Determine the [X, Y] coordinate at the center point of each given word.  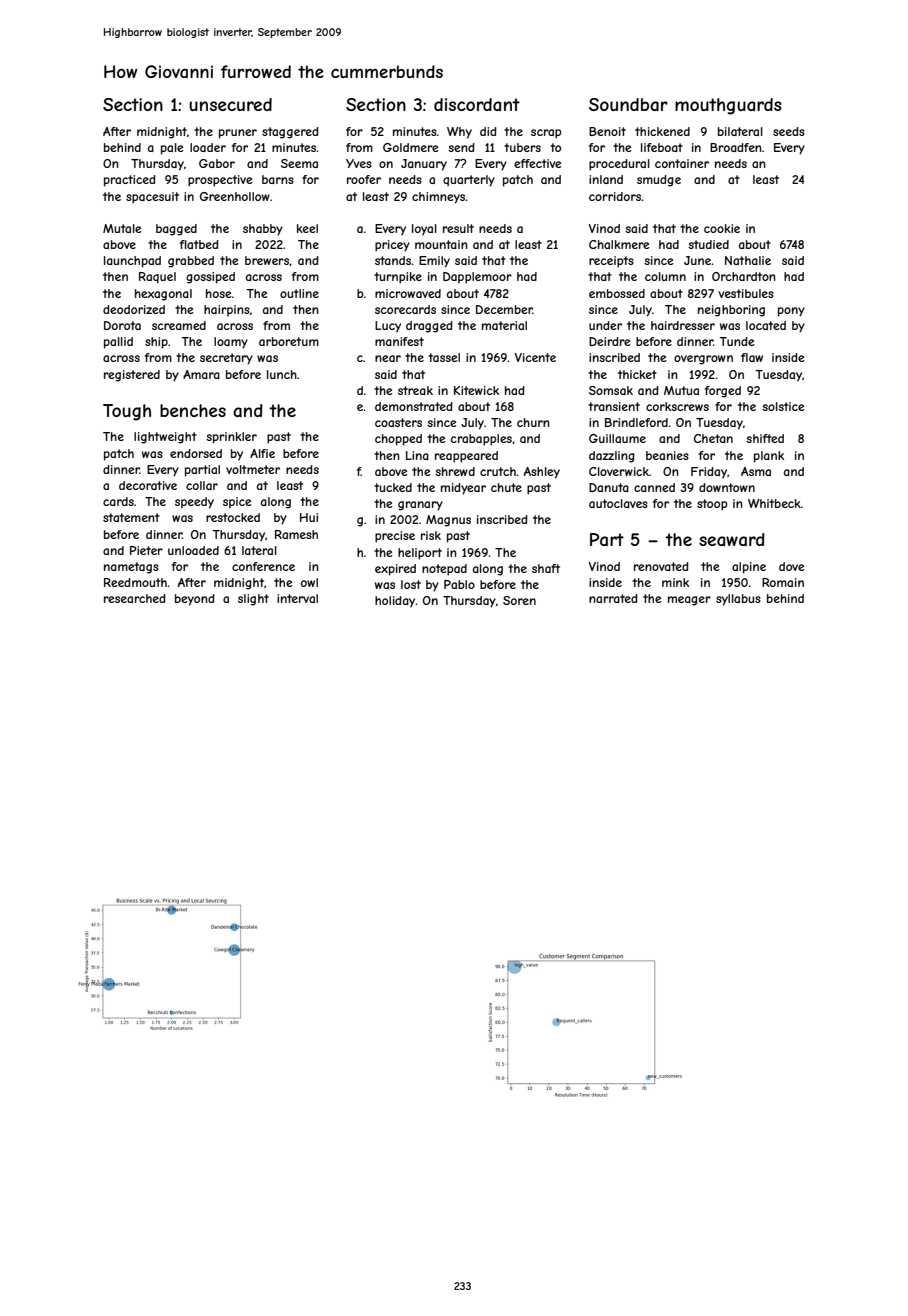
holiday [395, 602]
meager [689, 601]
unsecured [230, 104]
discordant [477, 104]
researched [135, 598]
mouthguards [728, 106]
